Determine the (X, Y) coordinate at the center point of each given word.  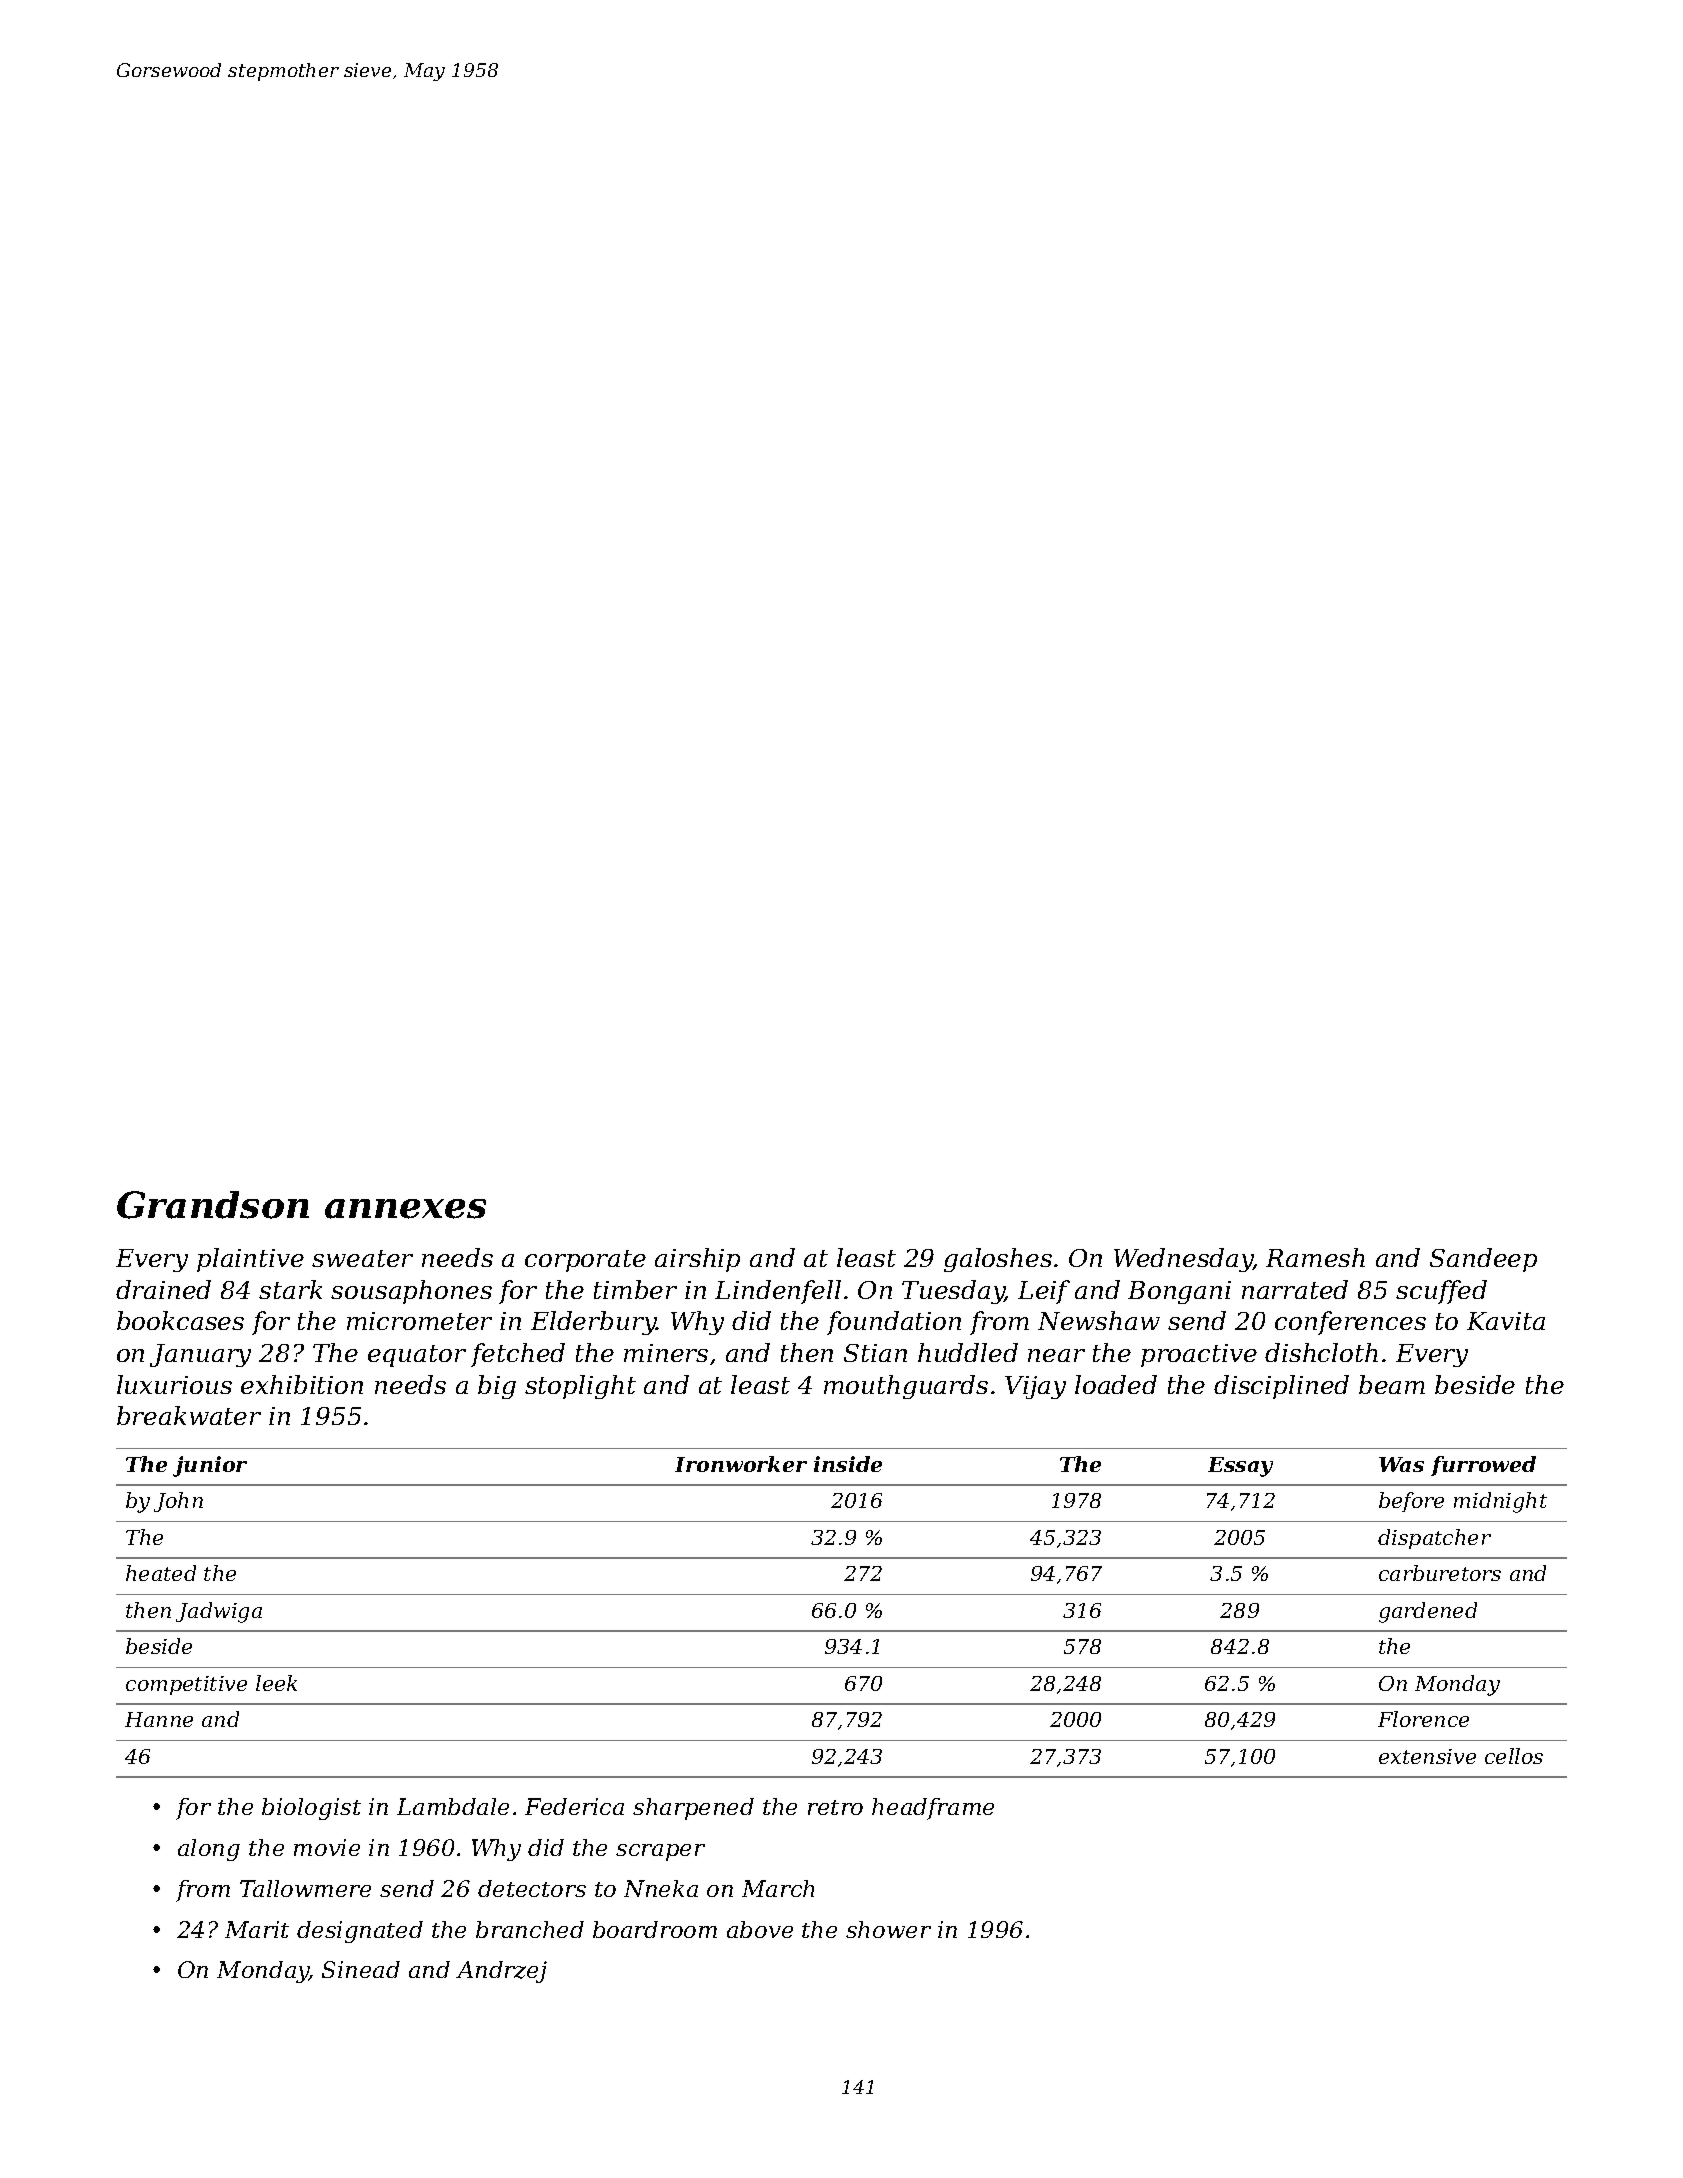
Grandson (213, 1205)
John (178, 1502)
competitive (186, 1685)
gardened (1428, 1612)
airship (697, 1260)
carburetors (1440, 1573)
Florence (1423, 1719)
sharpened (693, 1809)
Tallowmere (305, 1888)
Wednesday (1183, 1260)
